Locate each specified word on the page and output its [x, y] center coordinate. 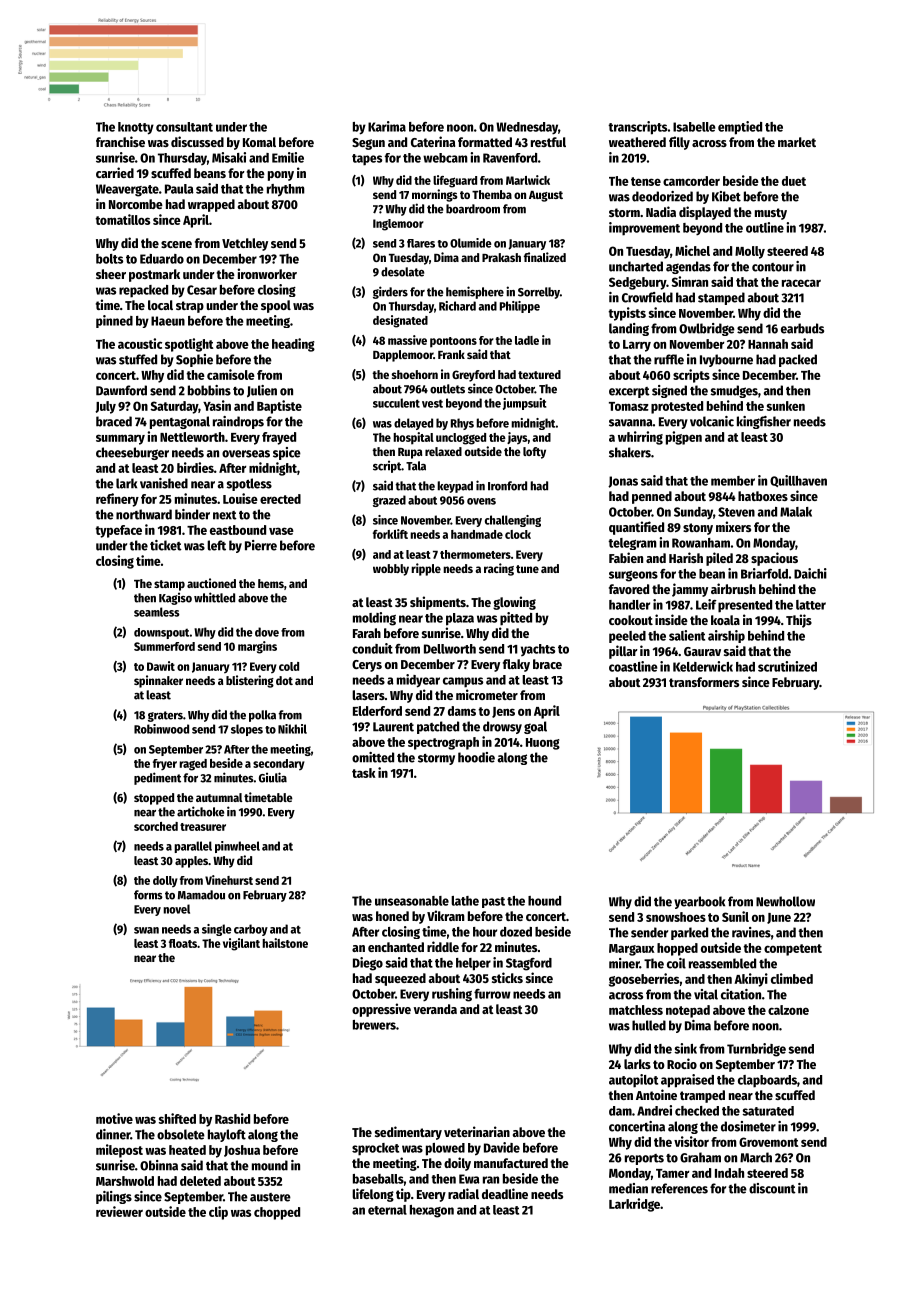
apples [191, 862]
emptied [740, 128]
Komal [259, 142]
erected [280, 499]
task [364, 773]
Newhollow [785, 901]
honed [392, 916]
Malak [796, 512]
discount [772, 1188]
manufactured [511, 1163]
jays [517, 438]
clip [218, 1213]
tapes [367, 160]
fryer [165, 764]
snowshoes [676, 917]
